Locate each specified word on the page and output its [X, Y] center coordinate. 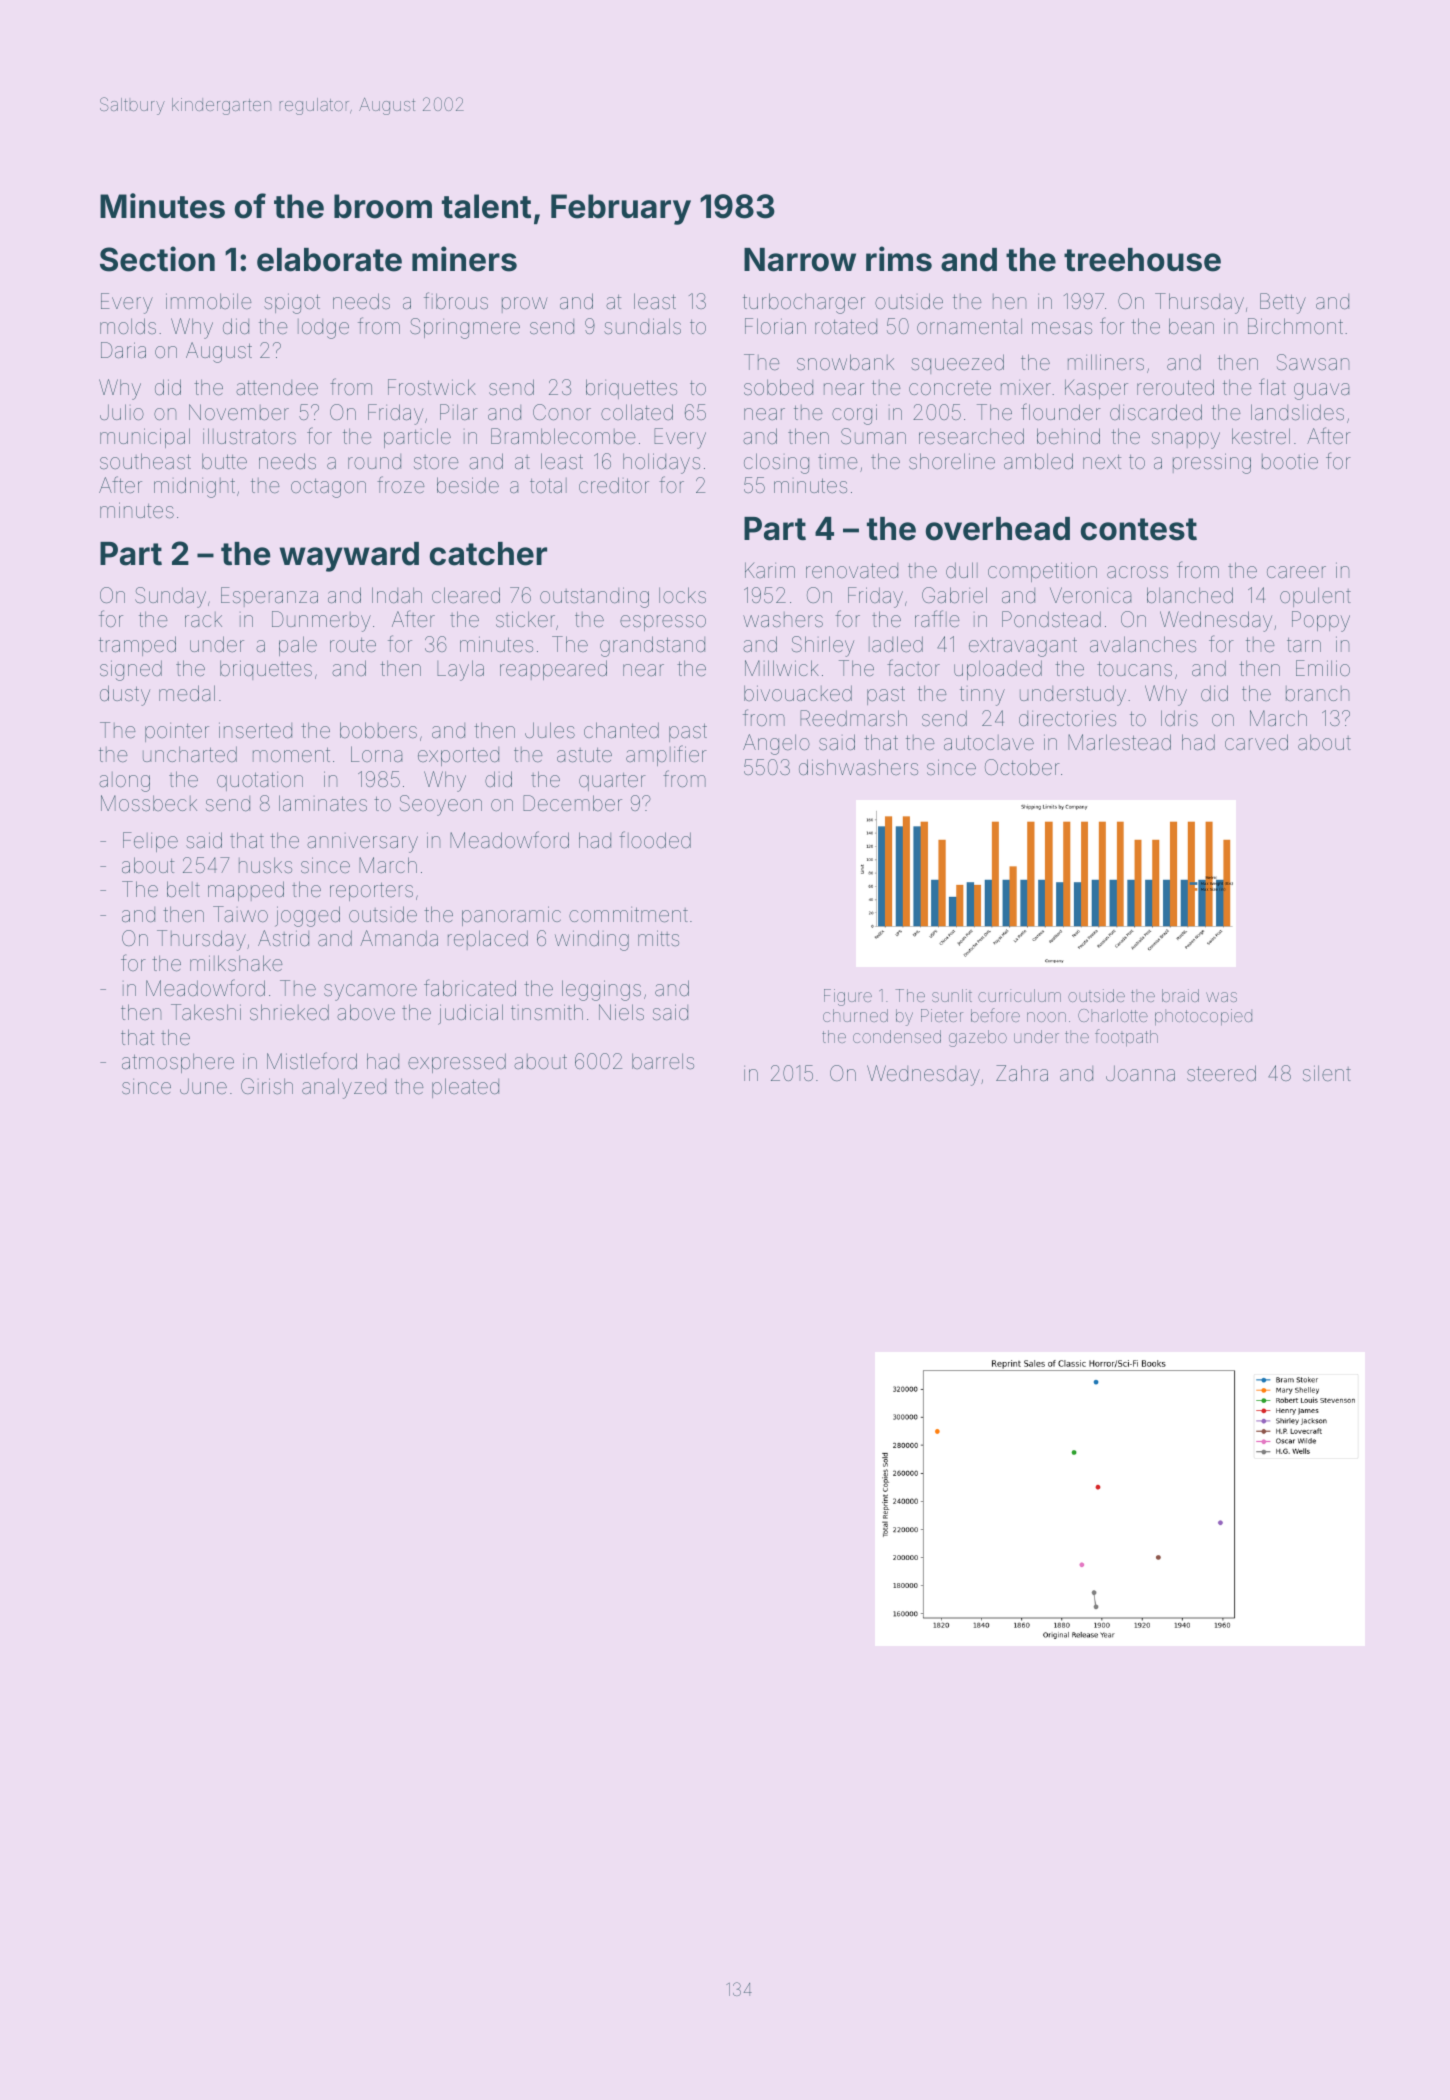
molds [128, 326]
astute [584, 755]
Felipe [150, 842]
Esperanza [269, 597]
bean [1191, 326]
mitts [658, 938]
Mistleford [312, 1061]
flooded [655, 840]
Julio [122, 412]
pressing [1212, 463]
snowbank [845, 362]
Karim [770, 570]
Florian [775, 326]
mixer [1026, 388]
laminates [323, 803]
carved [1256, 742]
